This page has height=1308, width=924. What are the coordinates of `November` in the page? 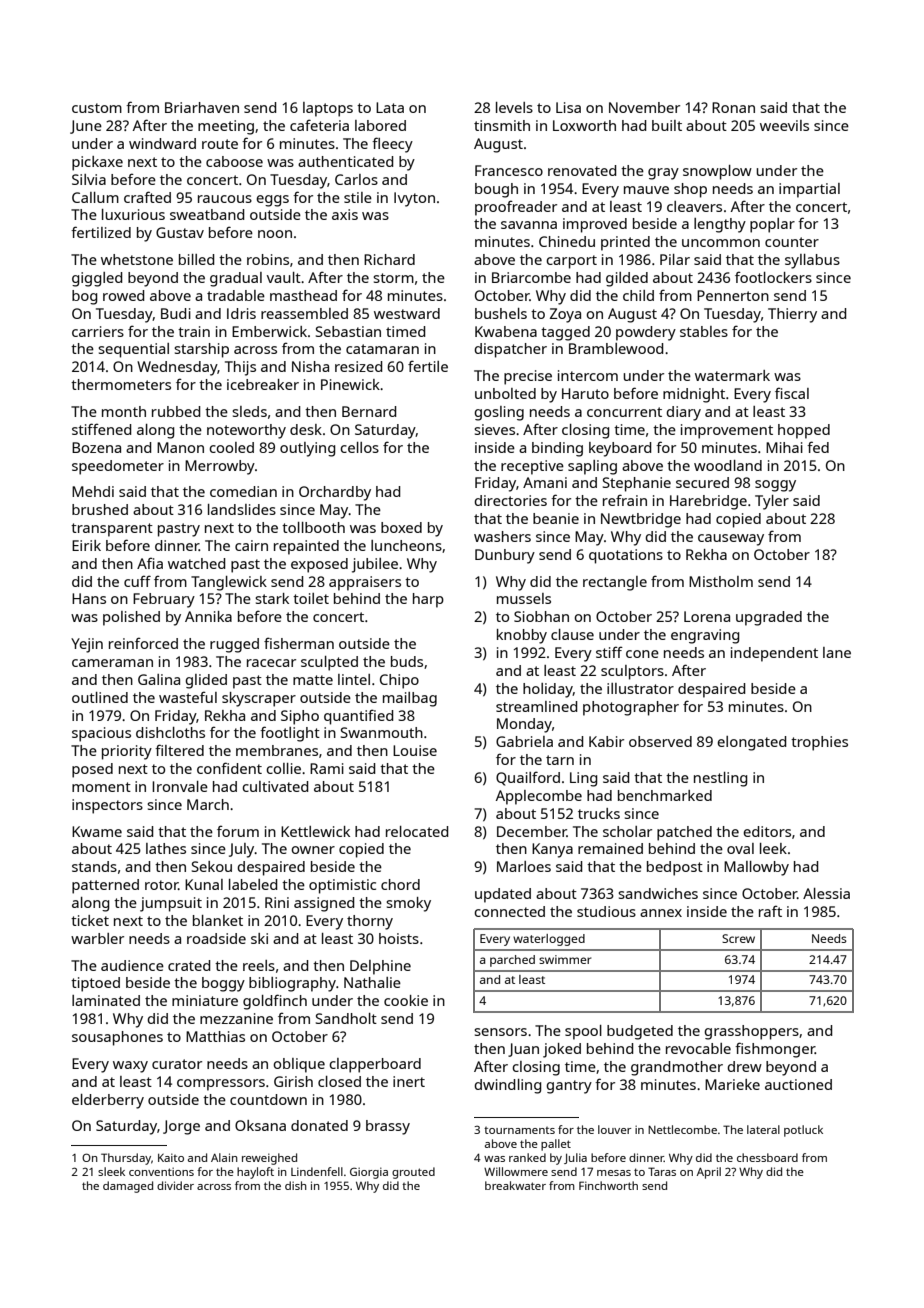 It's located at (644, 107).
